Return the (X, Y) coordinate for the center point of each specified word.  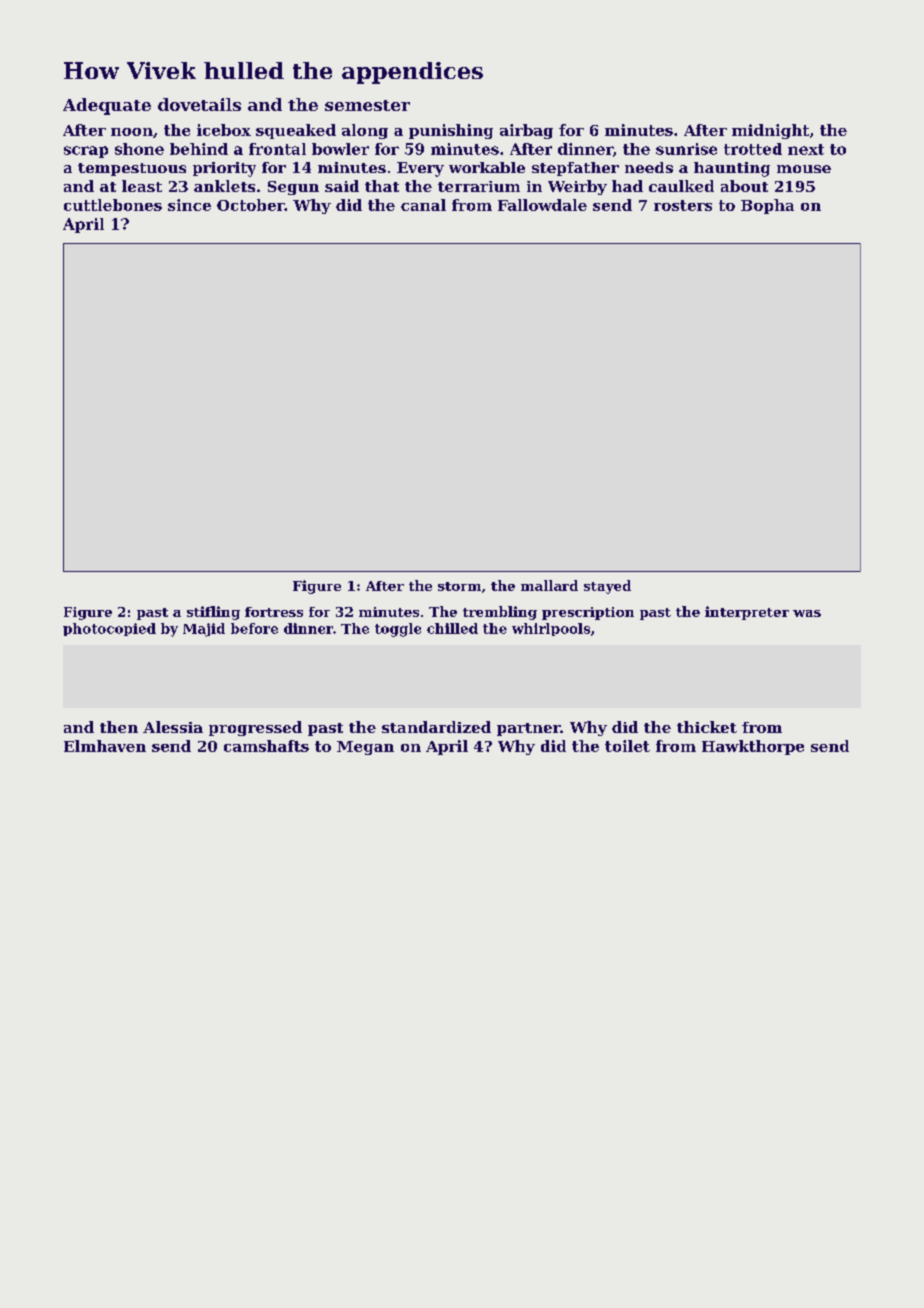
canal (423, 205)
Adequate (107, 106)
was (807, 613)
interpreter (747, 613)
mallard (549, 585)
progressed (255, 728)
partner (528, 729)
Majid (204, 630)
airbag (526, 131)
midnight (770, 131)
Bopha (767, 206)
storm (459, 586)
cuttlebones (113, 205)
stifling (213, 613)
